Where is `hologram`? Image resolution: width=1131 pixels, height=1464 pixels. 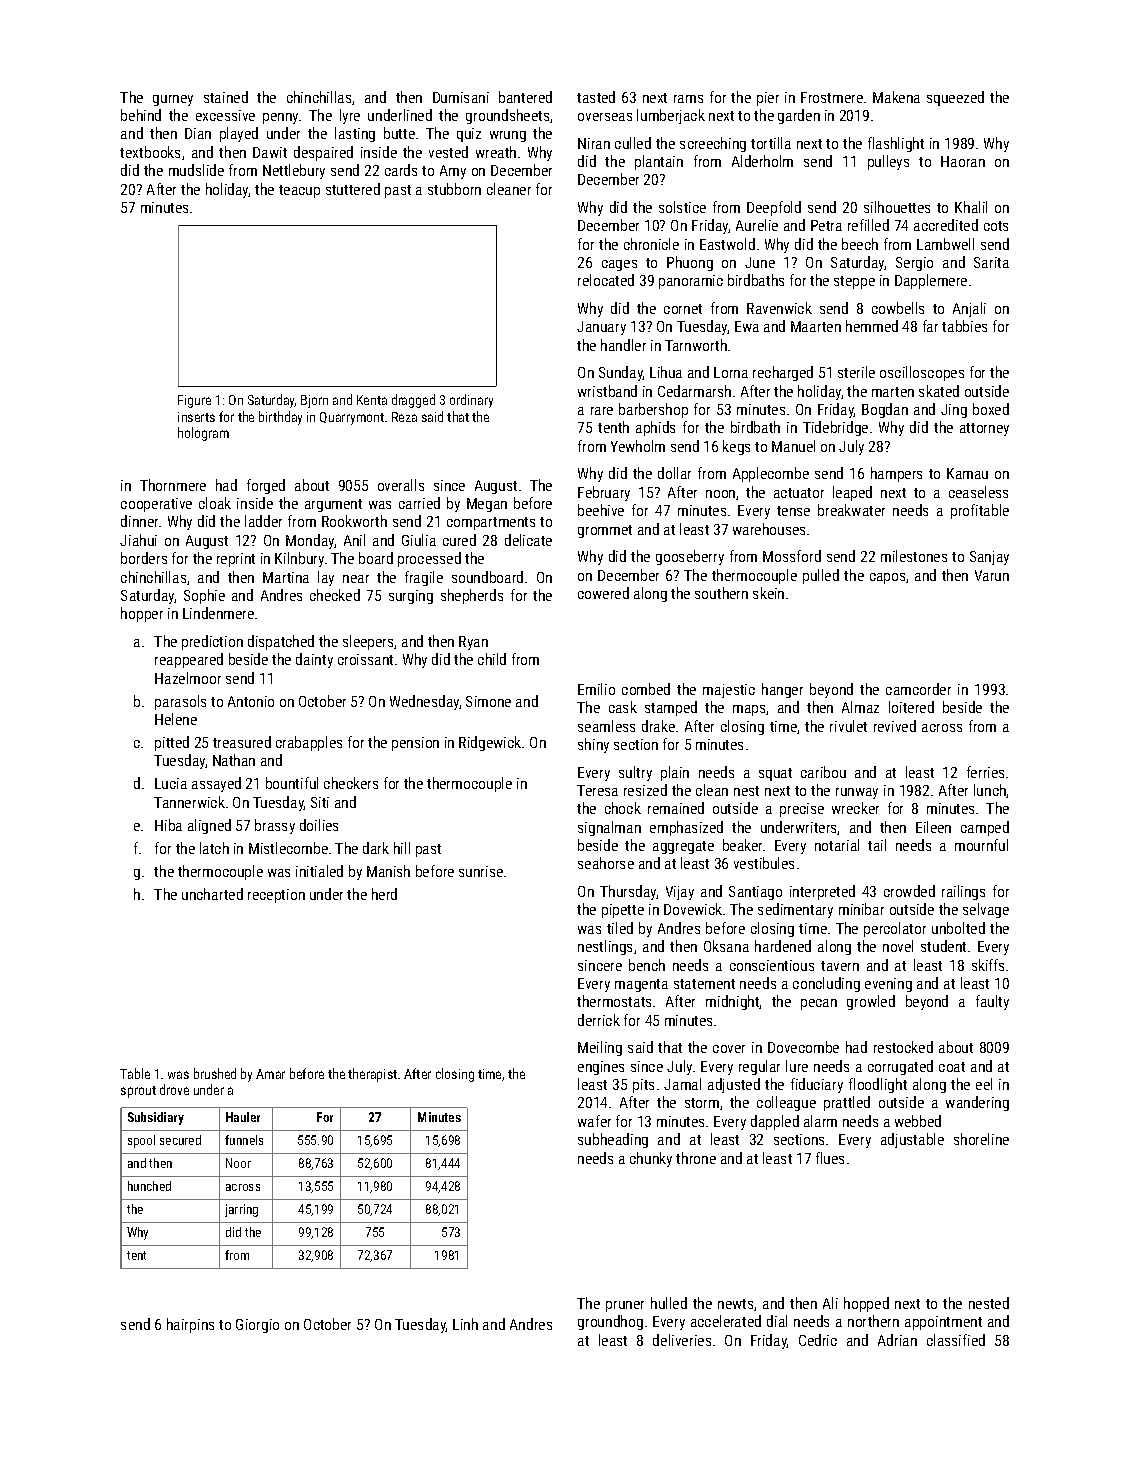
hologram is located at coordinates (203, 434).
